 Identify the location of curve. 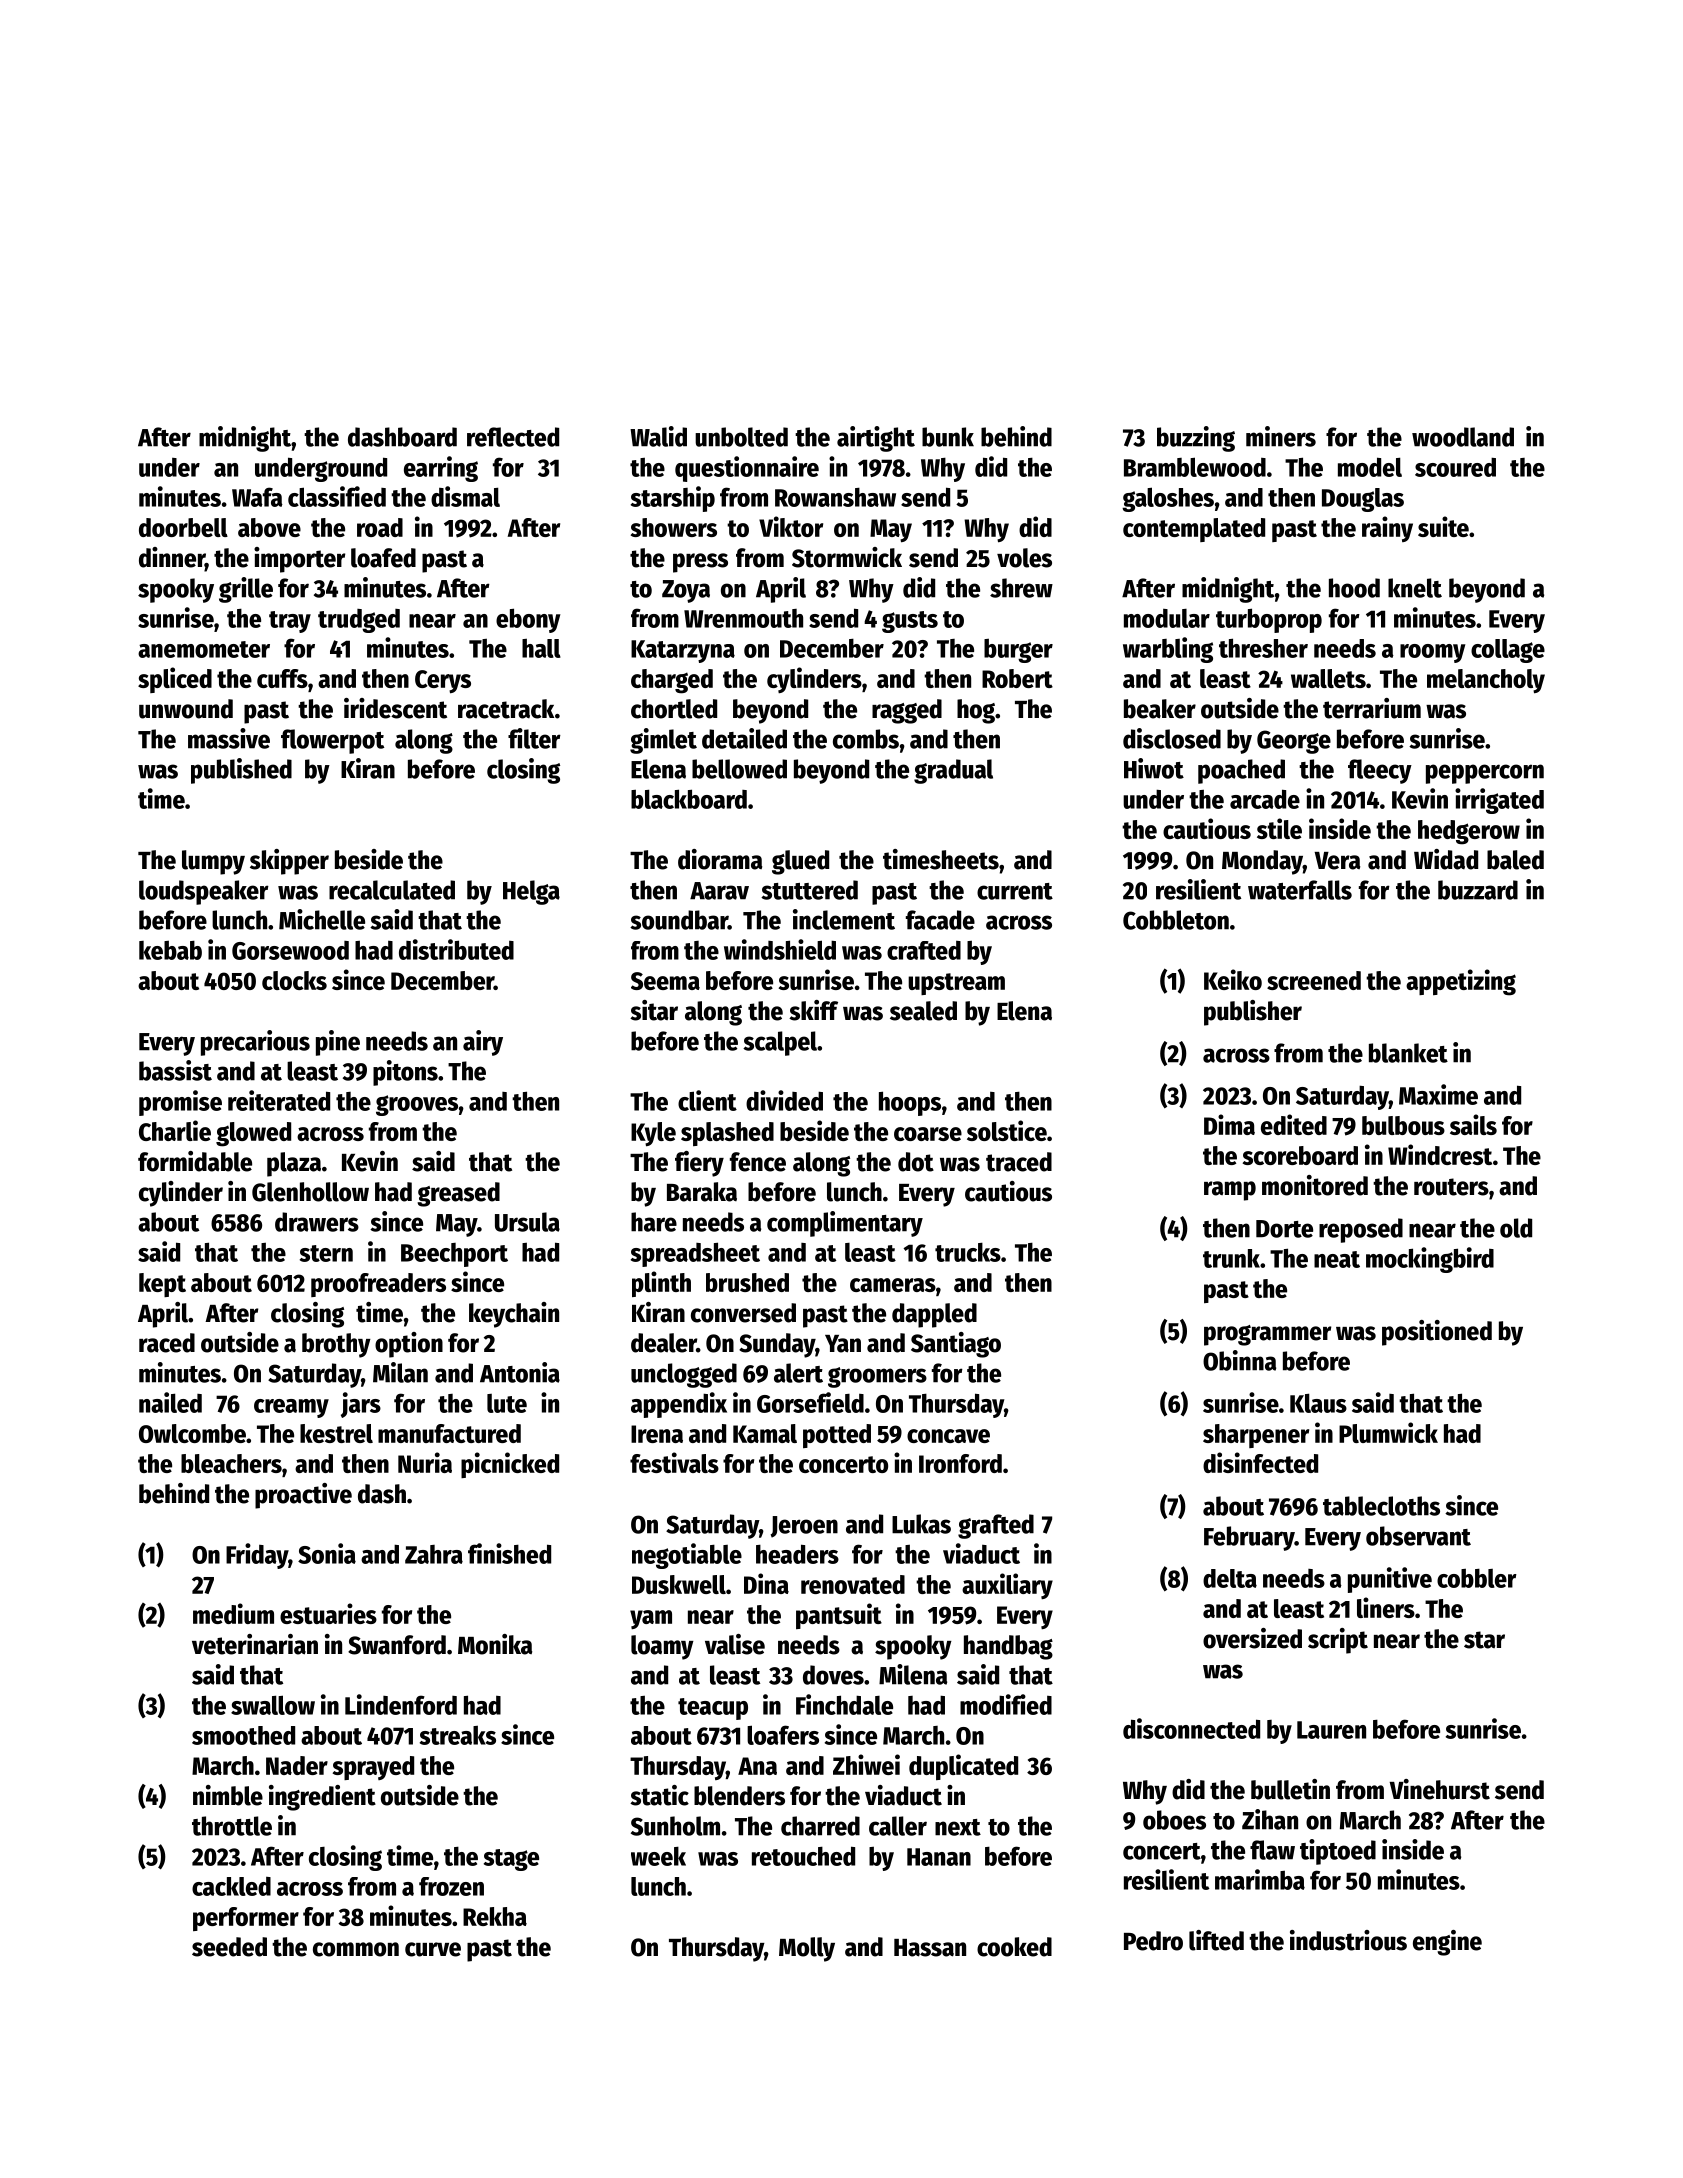
(433, 1949).
